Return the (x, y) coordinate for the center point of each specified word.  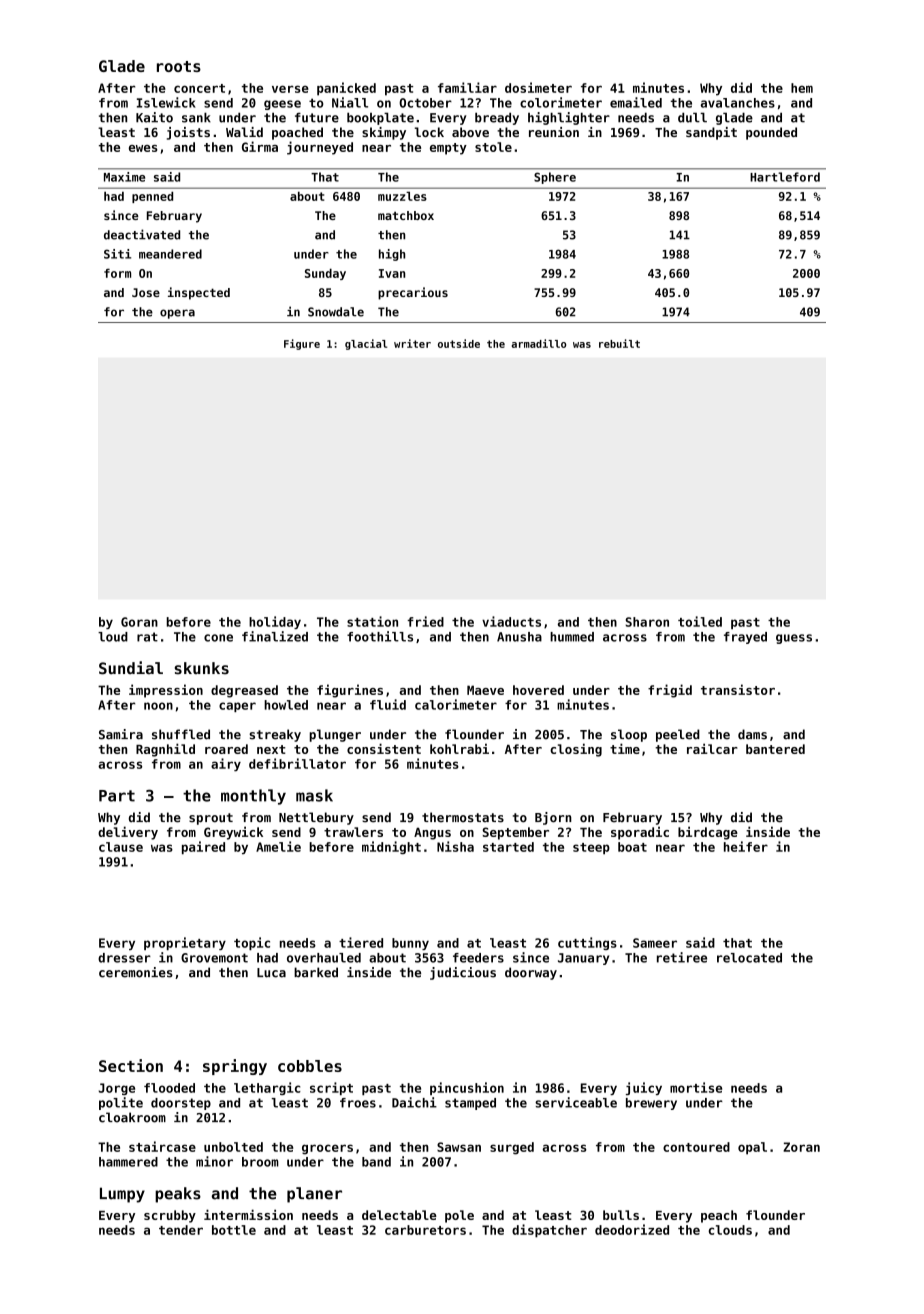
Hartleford (785, 177)
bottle (234, 1230)
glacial (366, 344)
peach (719, 1216)
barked (316, 972)
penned (152, 197)
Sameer (655, 943)
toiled (700, 621)
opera (177, 314)
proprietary (185, 943)
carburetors (425, 1230)
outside (459, 343)
